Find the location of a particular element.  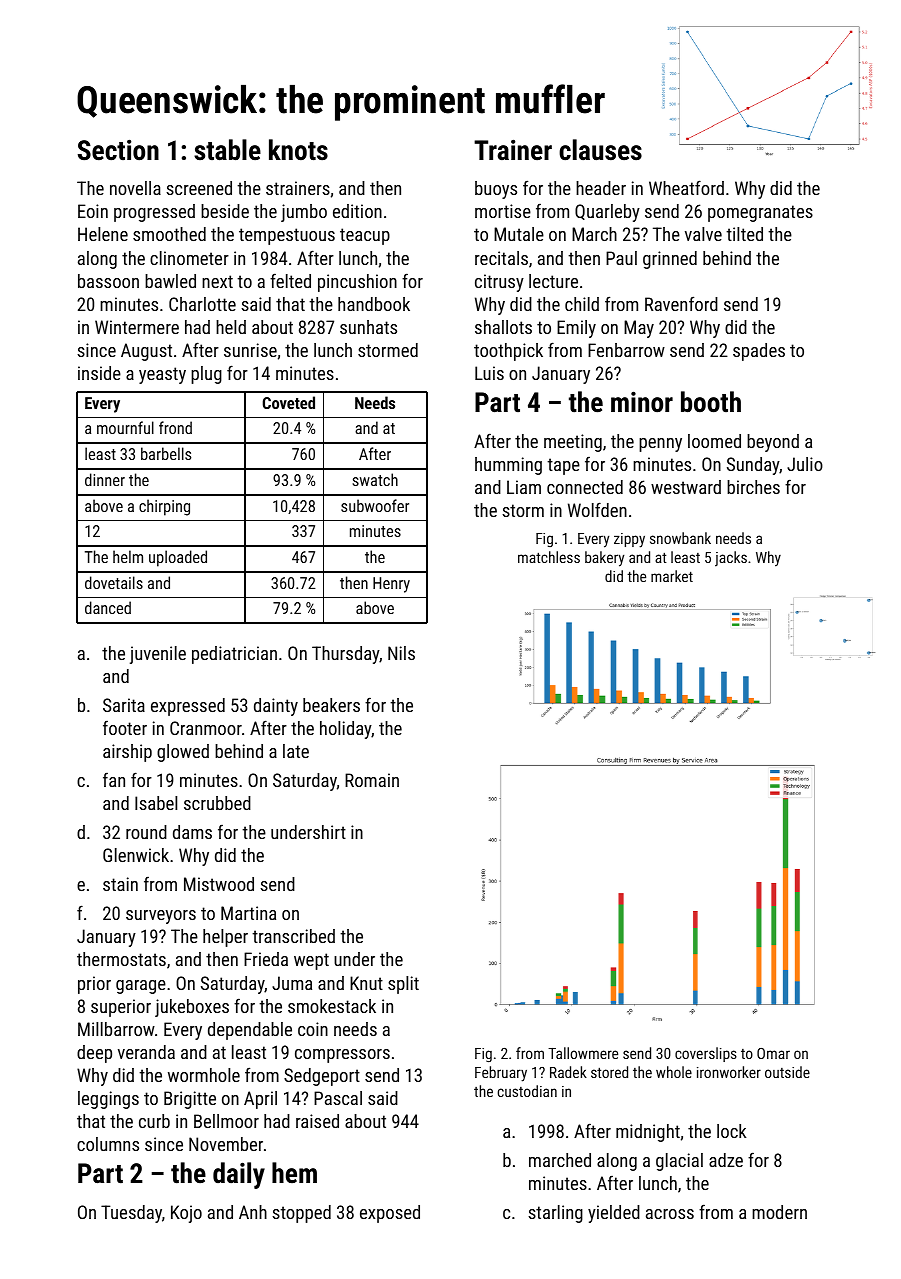

Kojo is located at coordinates (186, 1214).
